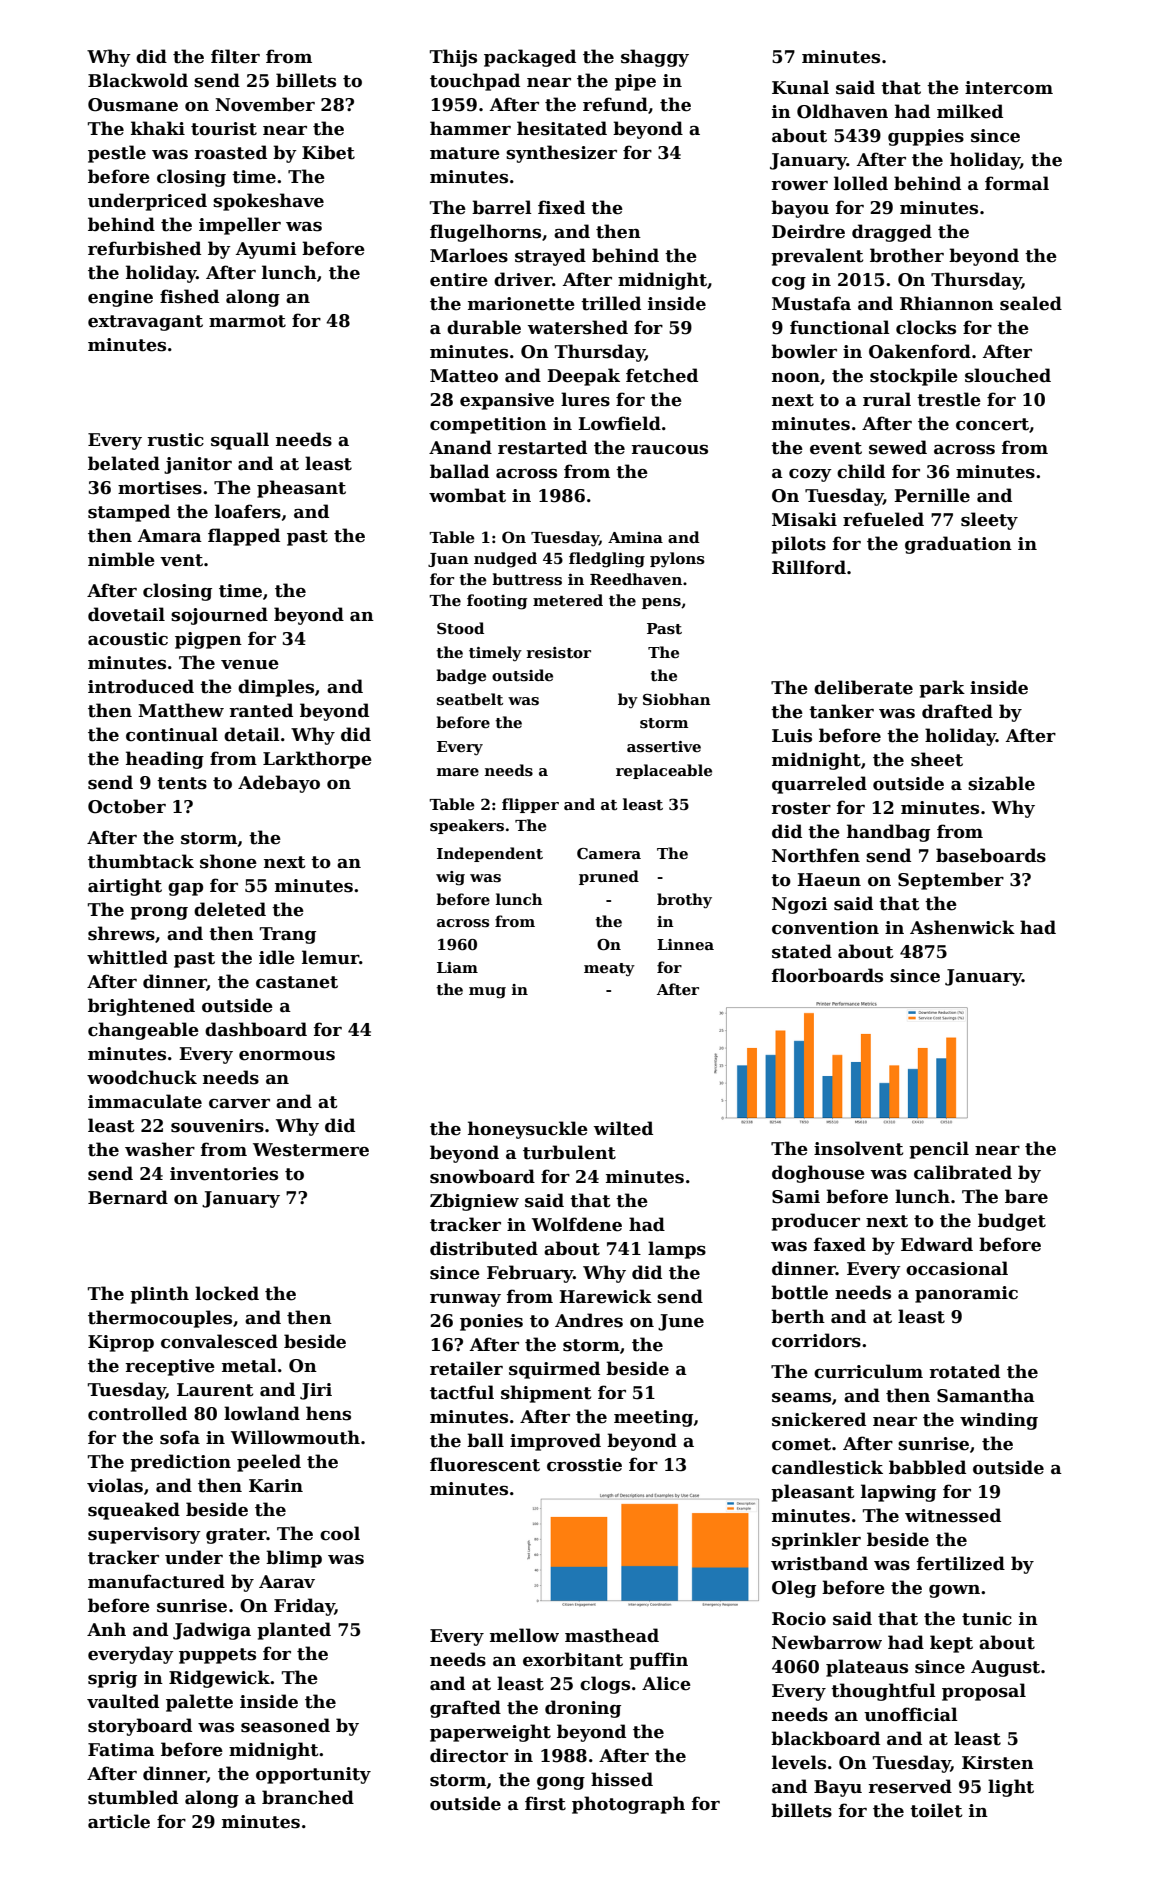 The width and height of the screenshot is (1151, 1895). I want to click on khaki, so click(158, 128).
